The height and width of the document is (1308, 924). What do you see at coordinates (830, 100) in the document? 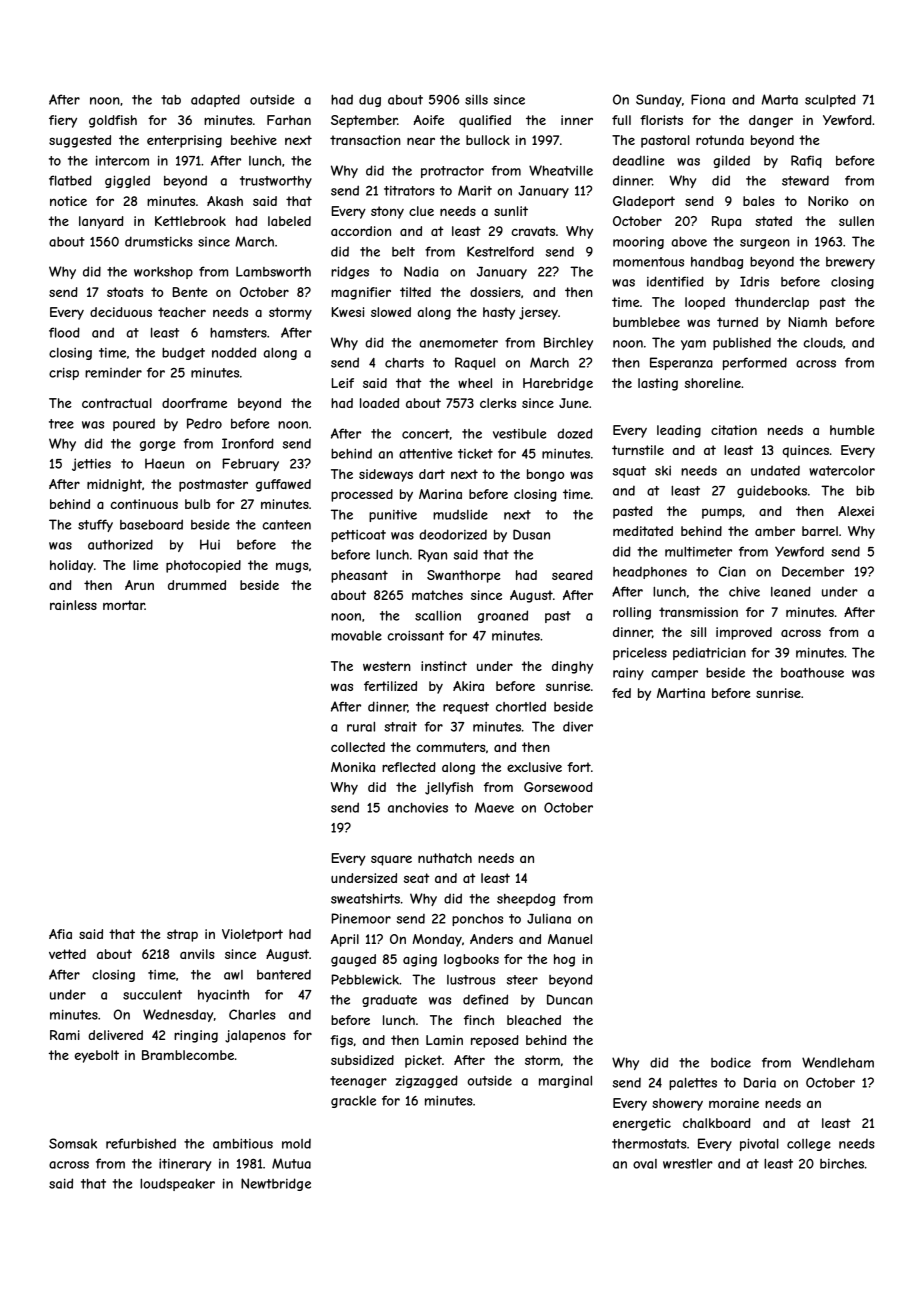
I see `sculpted` at bounding box center [830, 100].
